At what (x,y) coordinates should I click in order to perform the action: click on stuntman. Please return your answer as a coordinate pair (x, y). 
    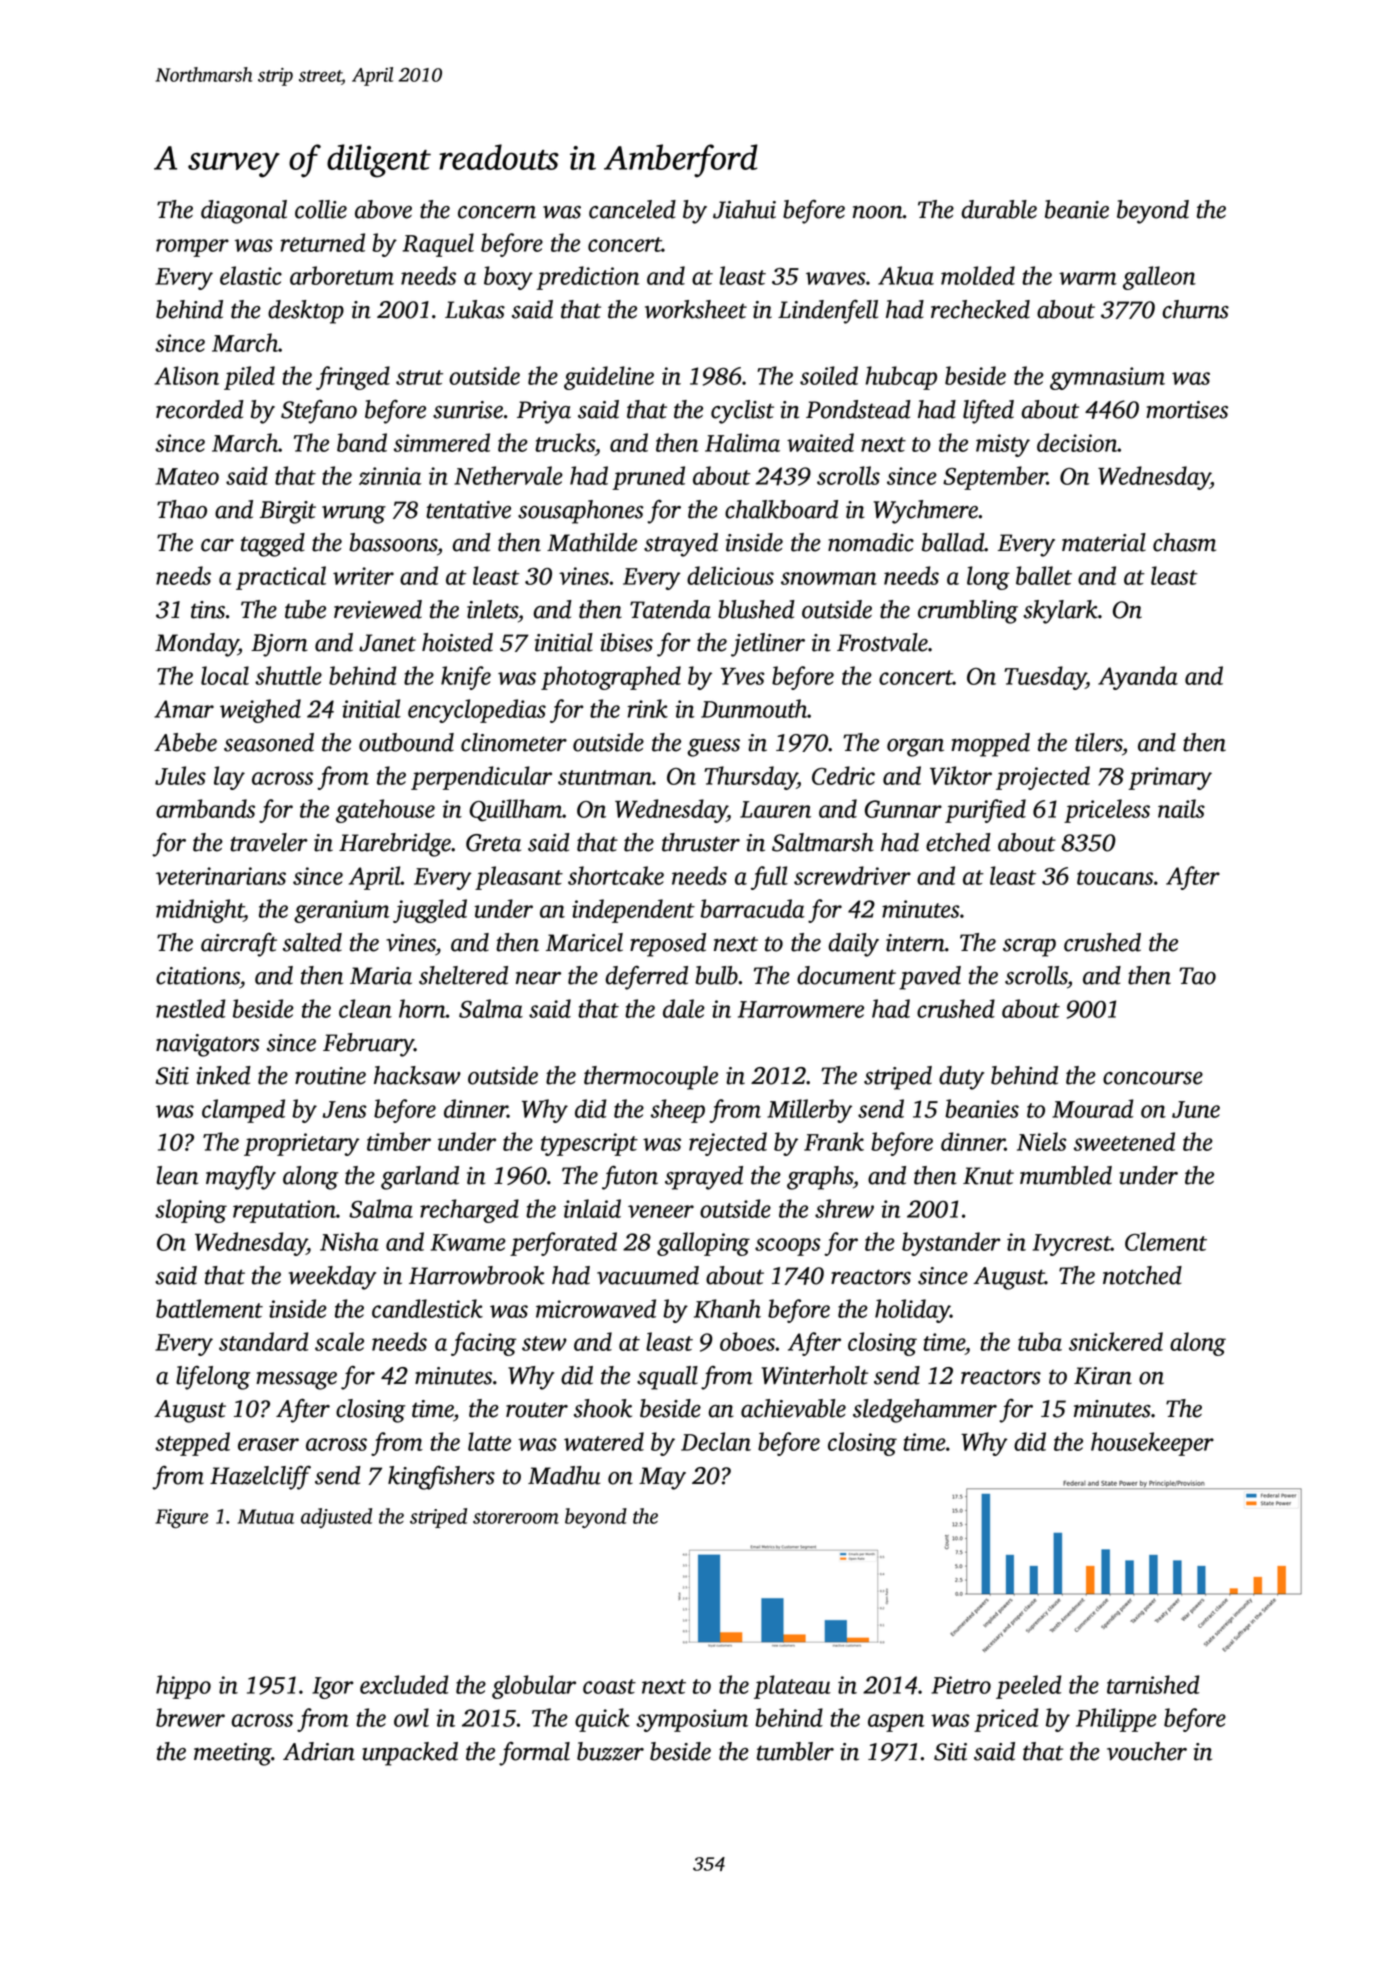
    Looking at the image, I should click on (605, 777).
